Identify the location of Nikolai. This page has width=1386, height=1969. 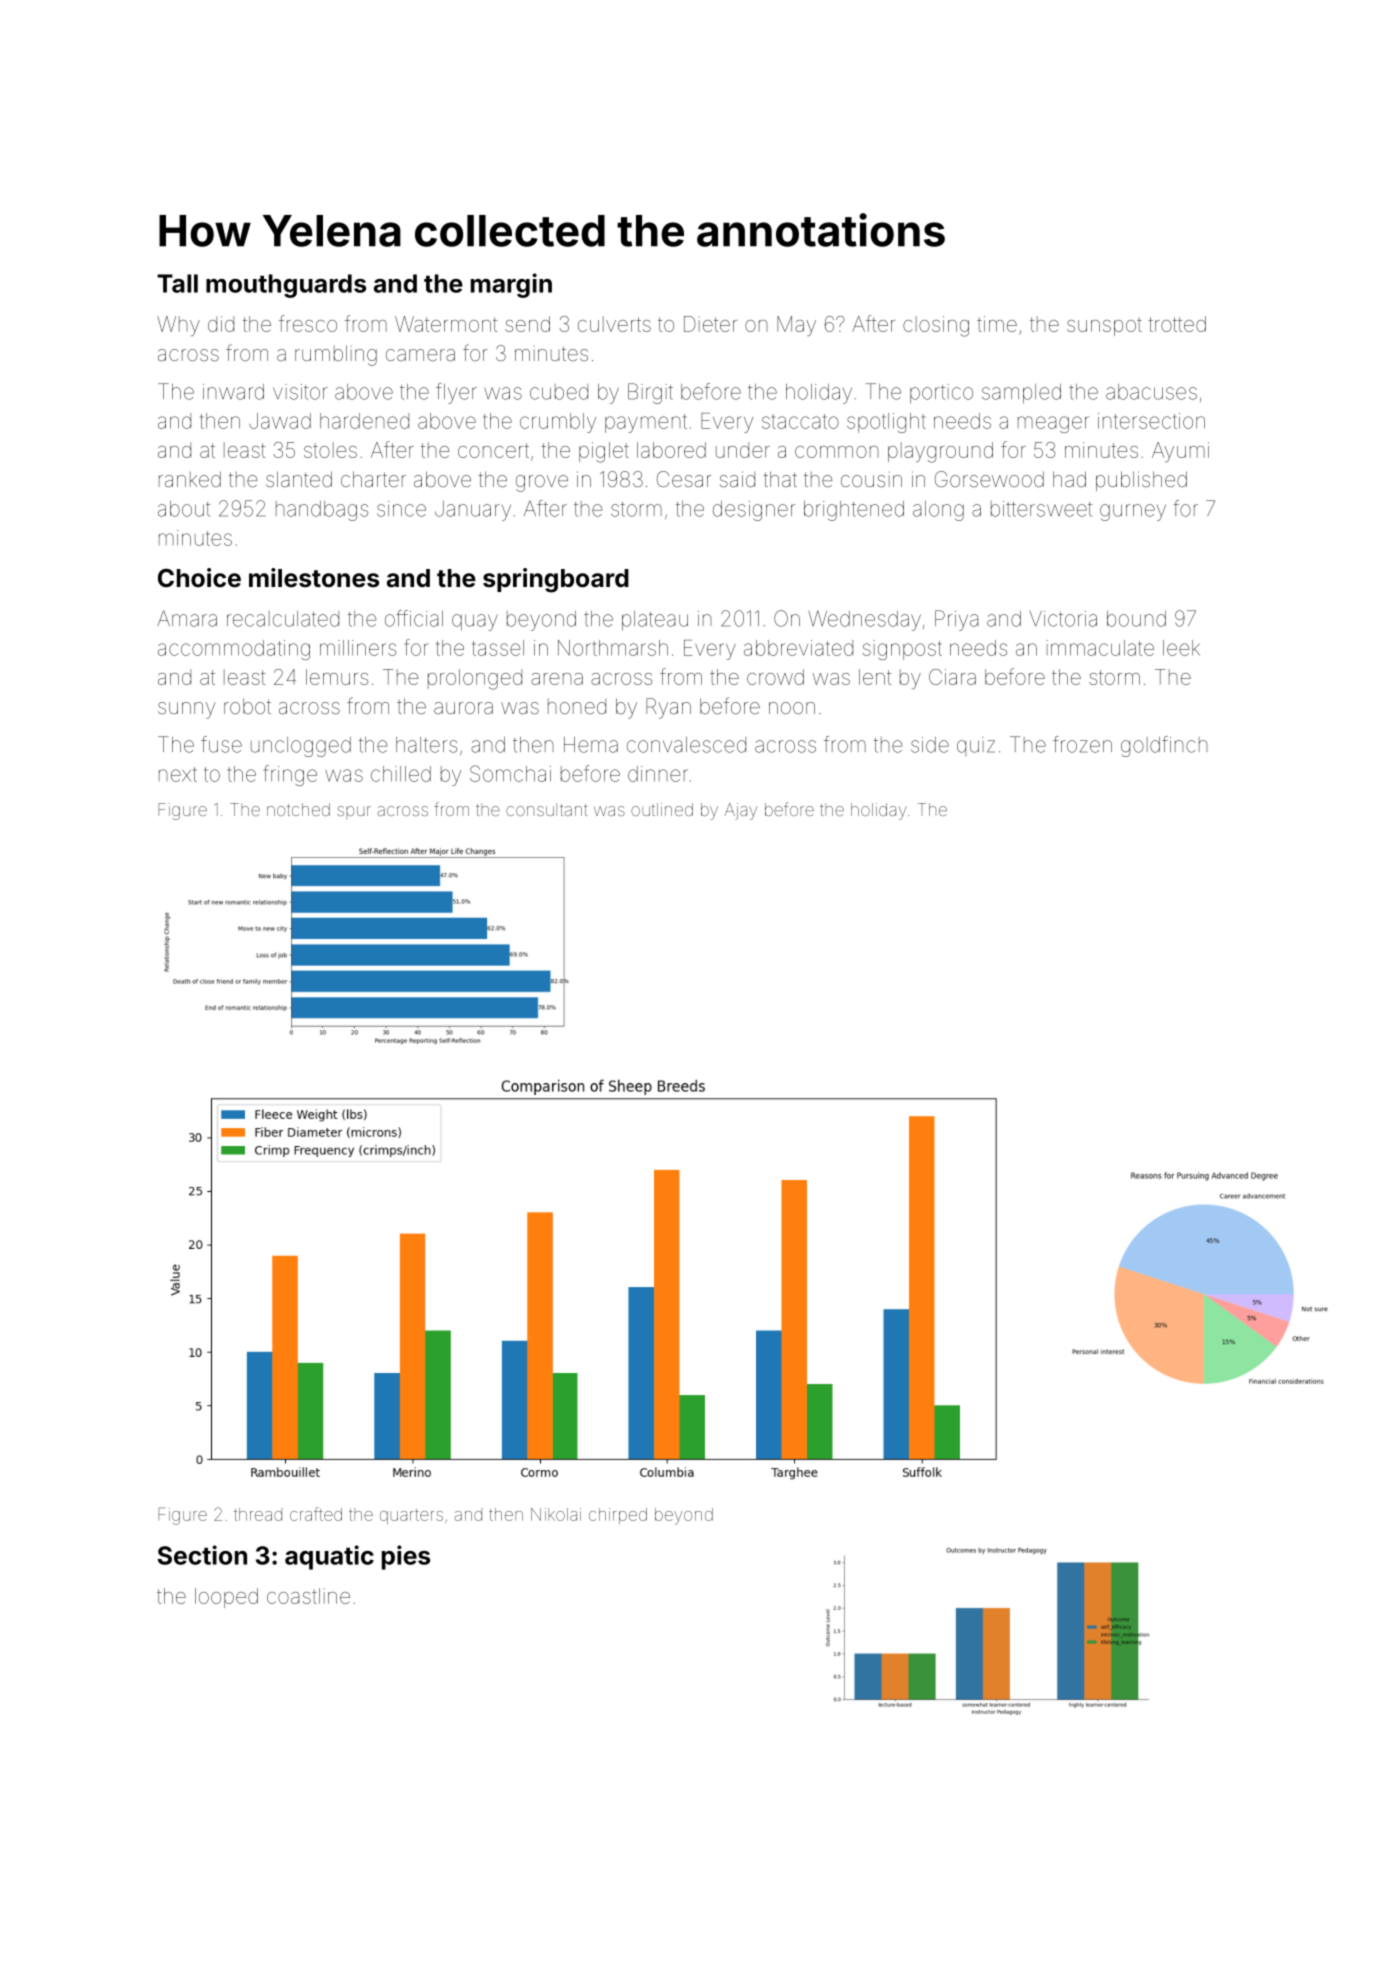
(556, 1514).
